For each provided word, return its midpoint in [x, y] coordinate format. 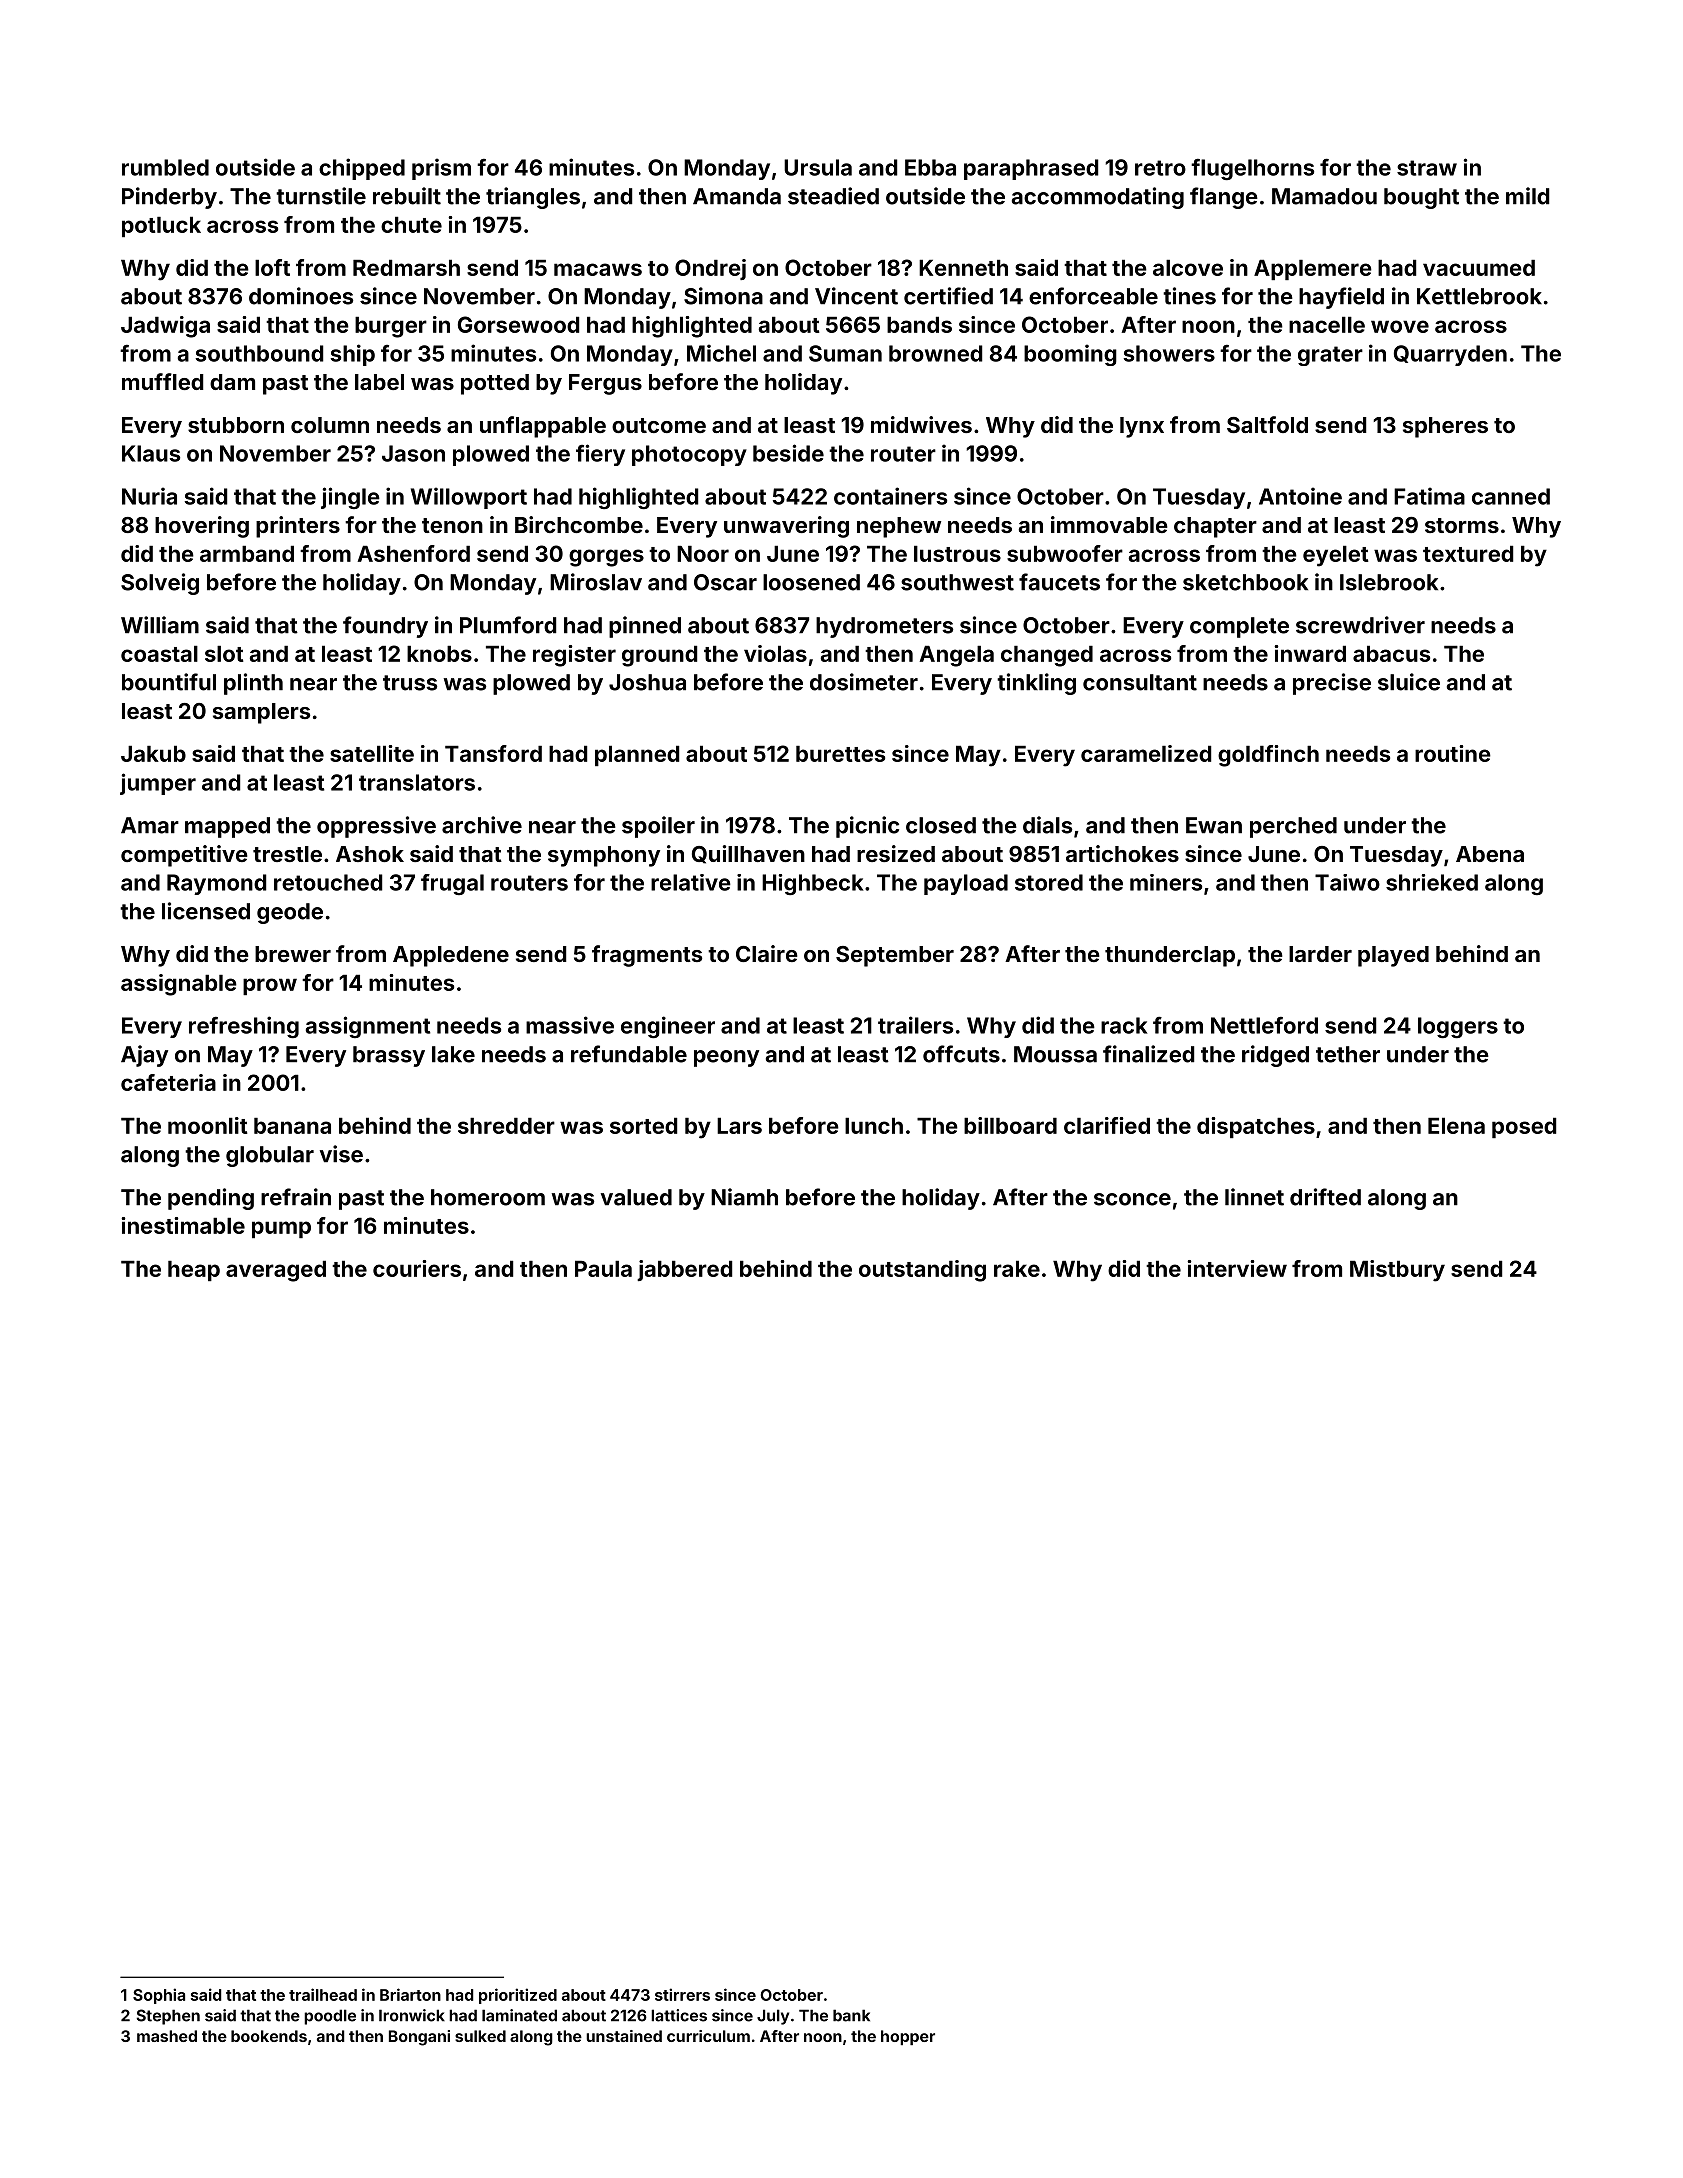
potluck [161, 226]
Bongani [419, 2038]
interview [1237, 1268]
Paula [603, 1268]
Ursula [818, 167]
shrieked [1432, 882]
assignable [179, 985]
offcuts [961, 1054]
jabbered [685, 1270]
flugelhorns [1252, 169]
